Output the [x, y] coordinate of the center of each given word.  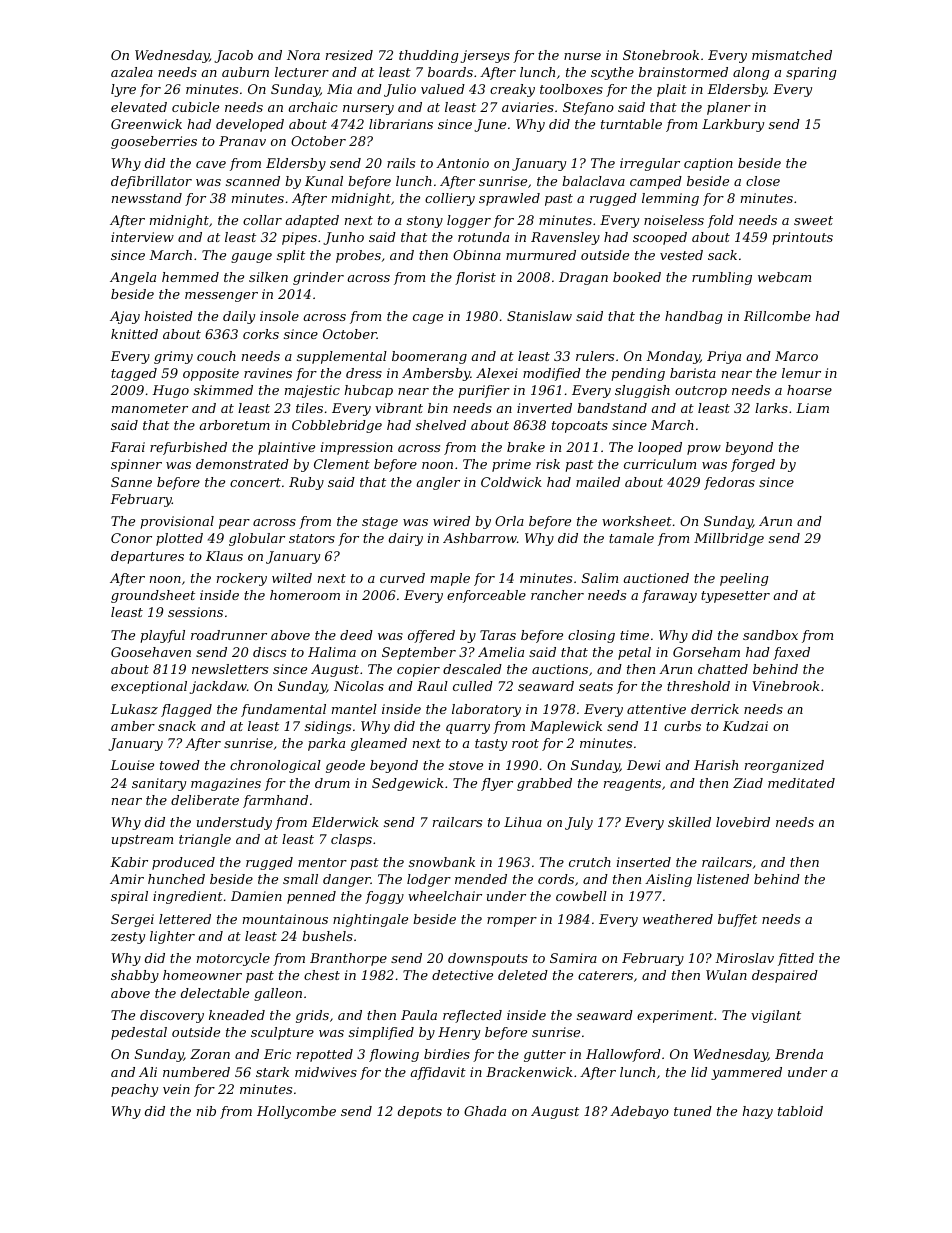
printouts [802, 238]
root [525, 743]
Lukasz [134, 709]
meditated [801, 783]
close [763, 181]
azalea [132, 72]
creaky [512, 90]
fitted [796, 959]
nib [206, 1111]
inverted [544, 408]
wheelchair [445, 896]
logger [469, 221]
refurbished [188, 448]
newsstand [147, 198]
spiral [129, 897]
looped [660, 448]
